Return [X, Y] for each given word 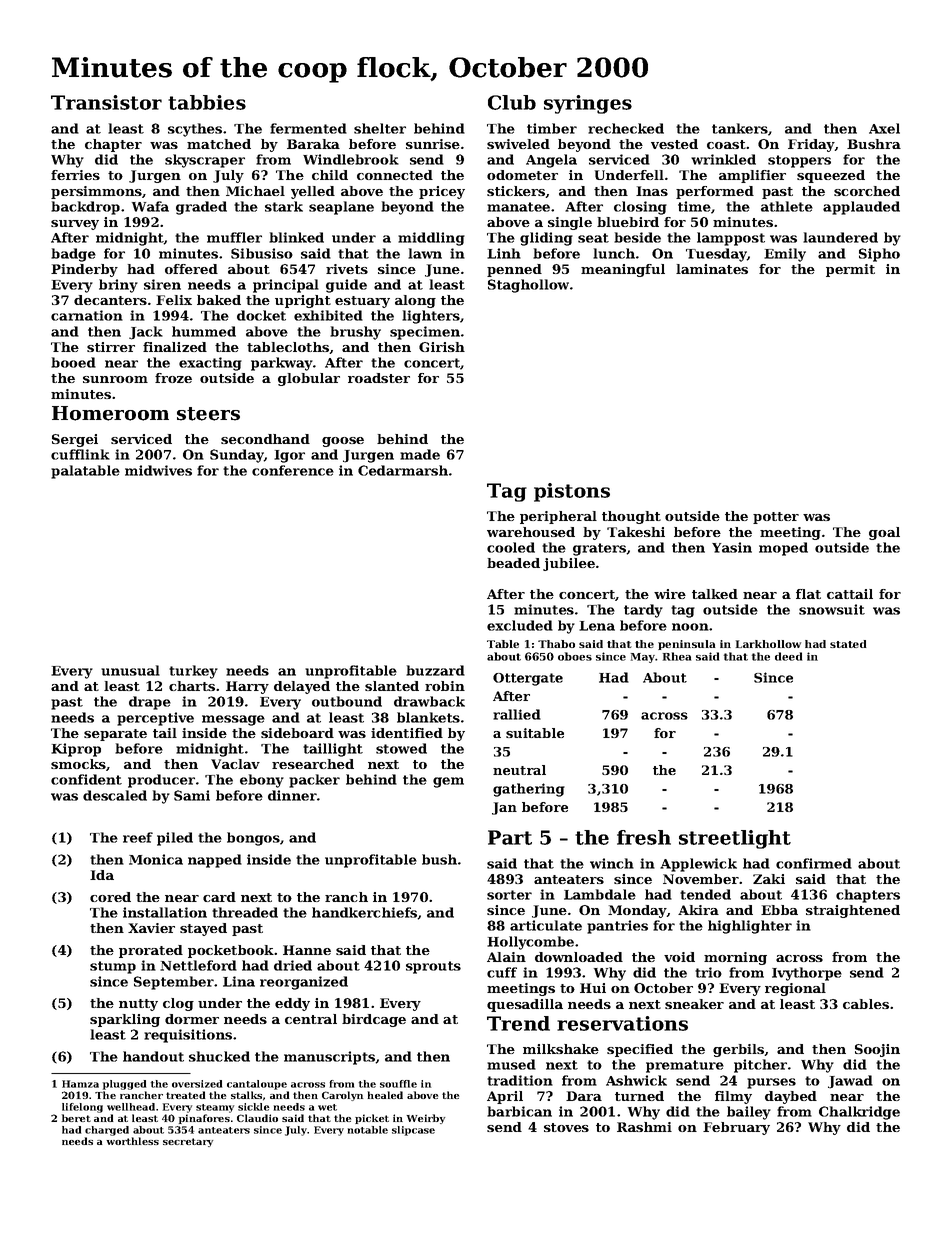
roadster [379, 378]
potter [776, 518]
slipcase [413, 1131]
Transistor [106, 102]
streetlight [735, 839]
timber [552, 128]
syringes [588, 104]
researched [313, 764]
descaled [115, 795]
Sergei [75, 440]
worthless [132, 1141]
